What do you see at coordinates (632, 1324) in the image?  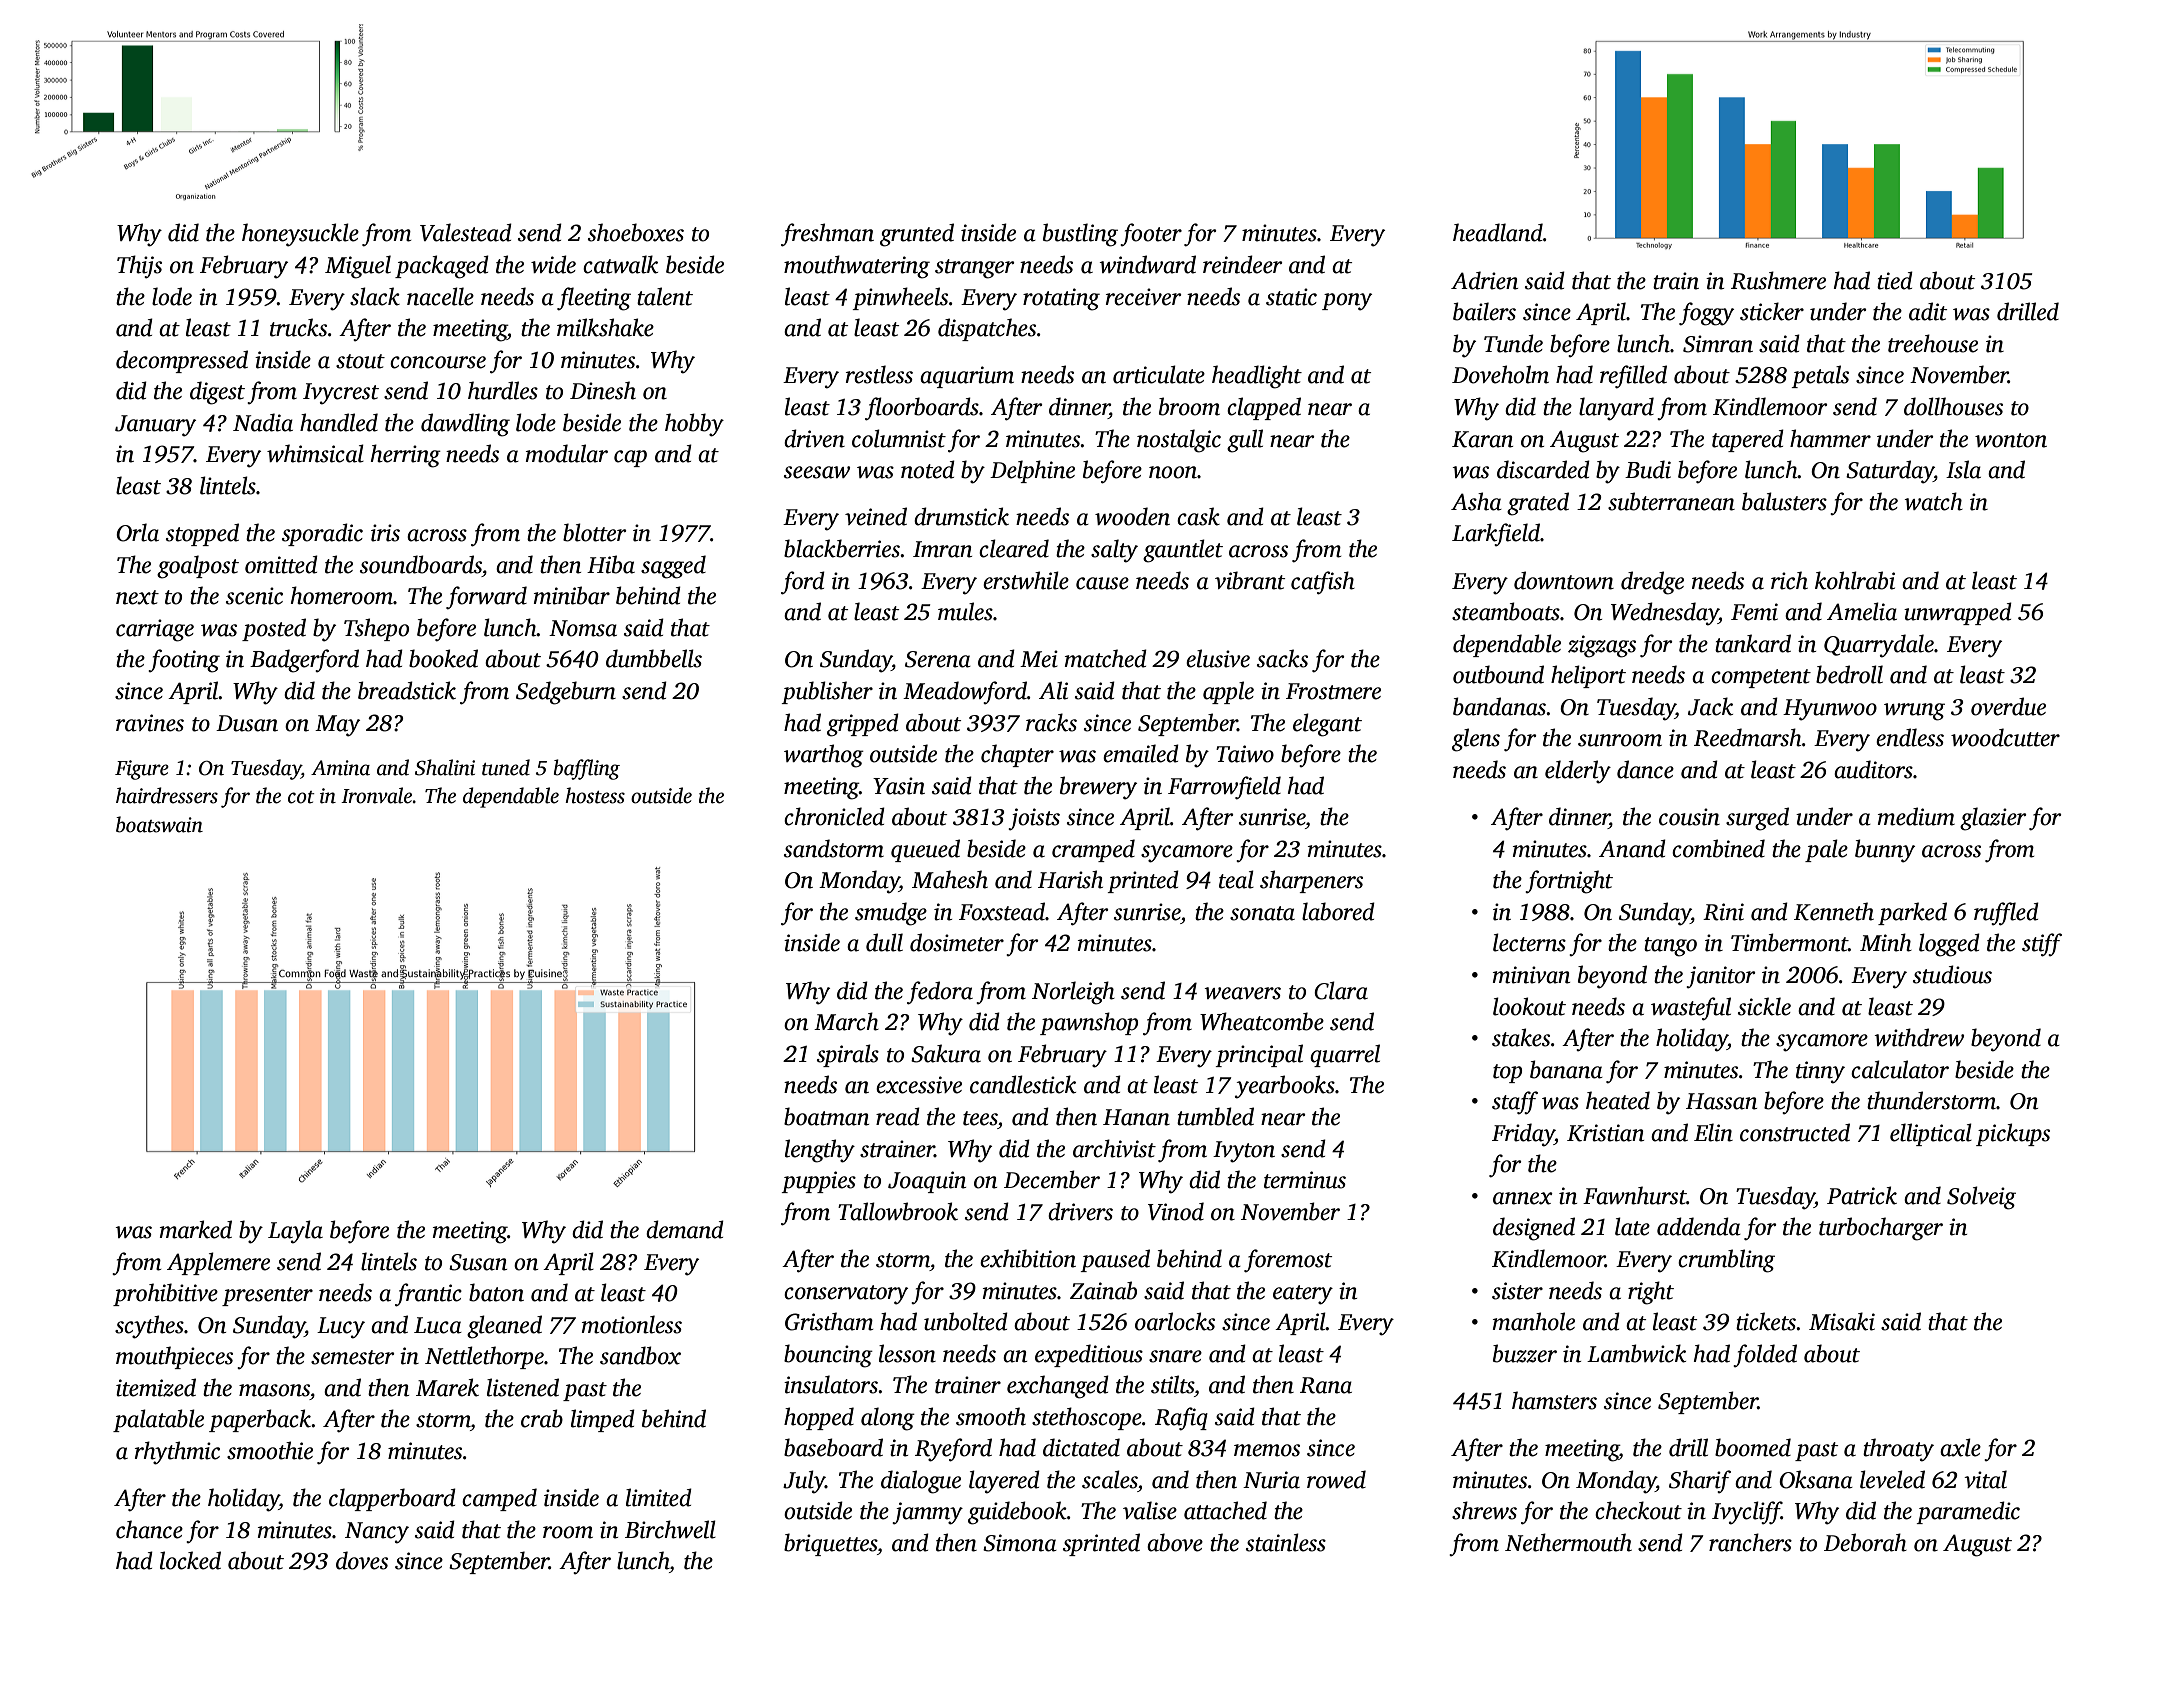 I see `motionless` at bounding box center [632, 1324].
